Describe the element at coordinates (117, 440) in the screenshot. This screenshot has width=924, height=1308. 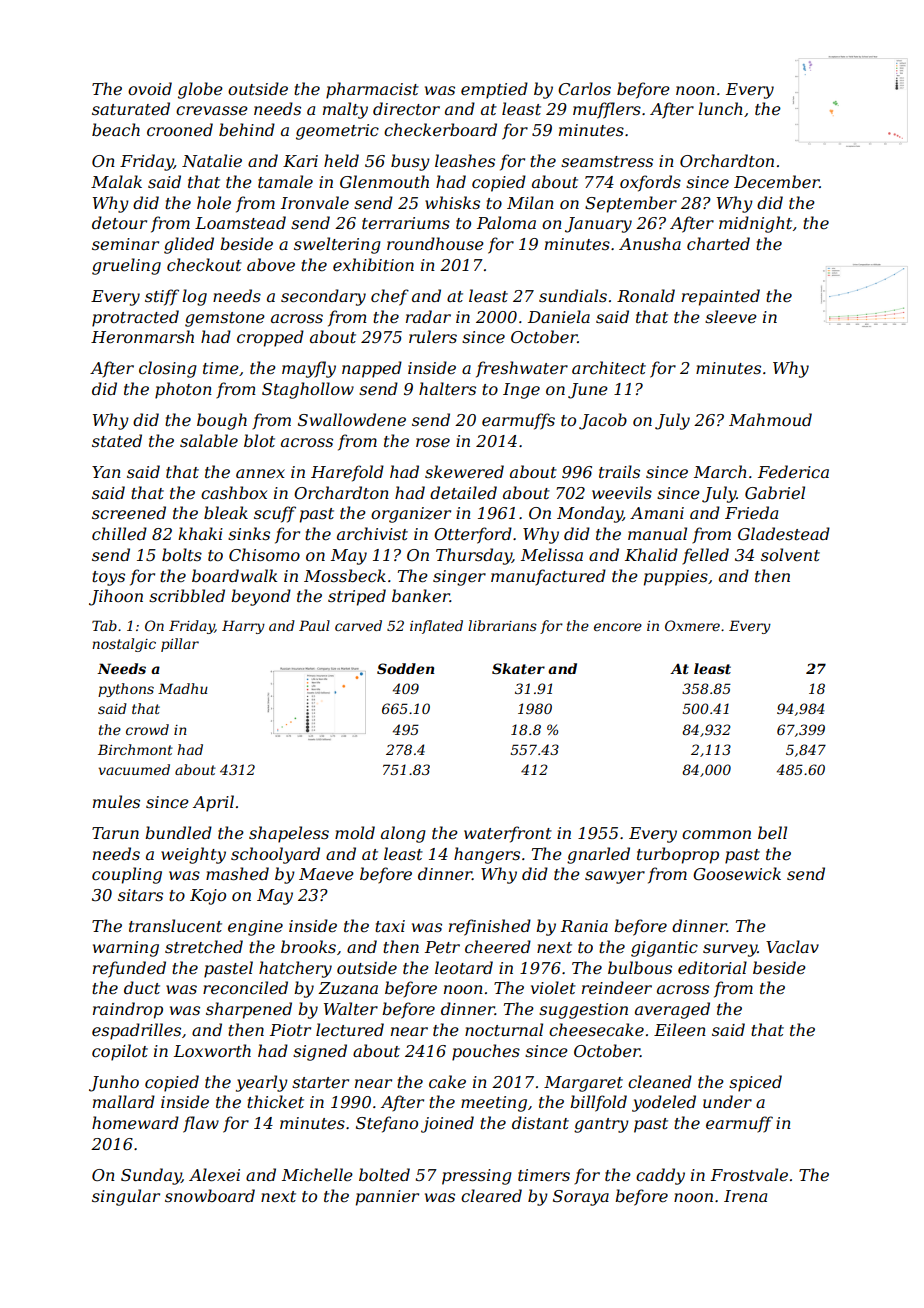
I see `stated` at that location.
